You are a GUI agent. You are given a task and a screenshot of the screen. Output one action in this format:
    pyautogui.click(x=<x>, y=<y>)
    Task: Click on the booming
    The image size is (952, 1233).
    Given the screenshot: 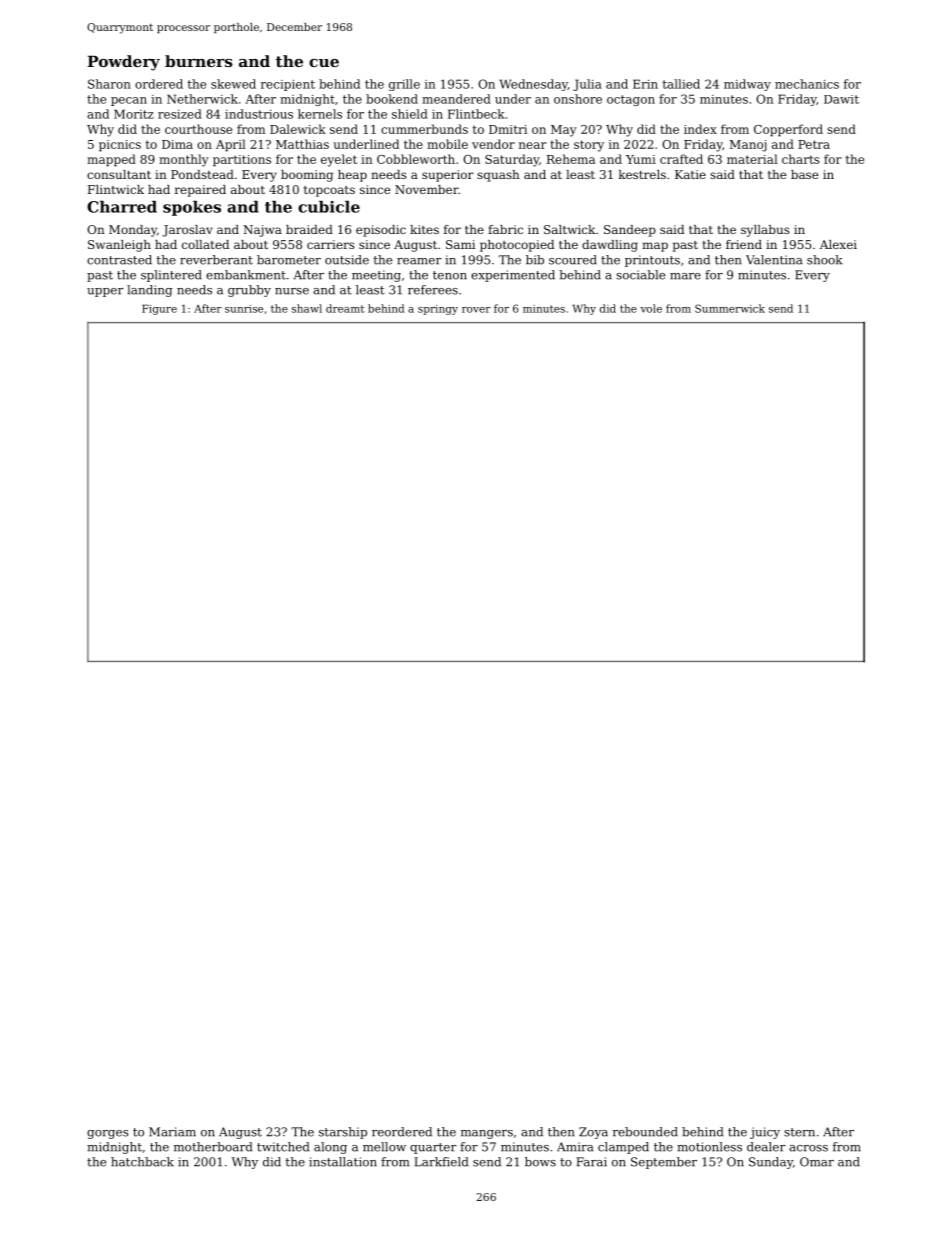 What is the action you would take?
    pyautogui.click(x=307, y=176)
